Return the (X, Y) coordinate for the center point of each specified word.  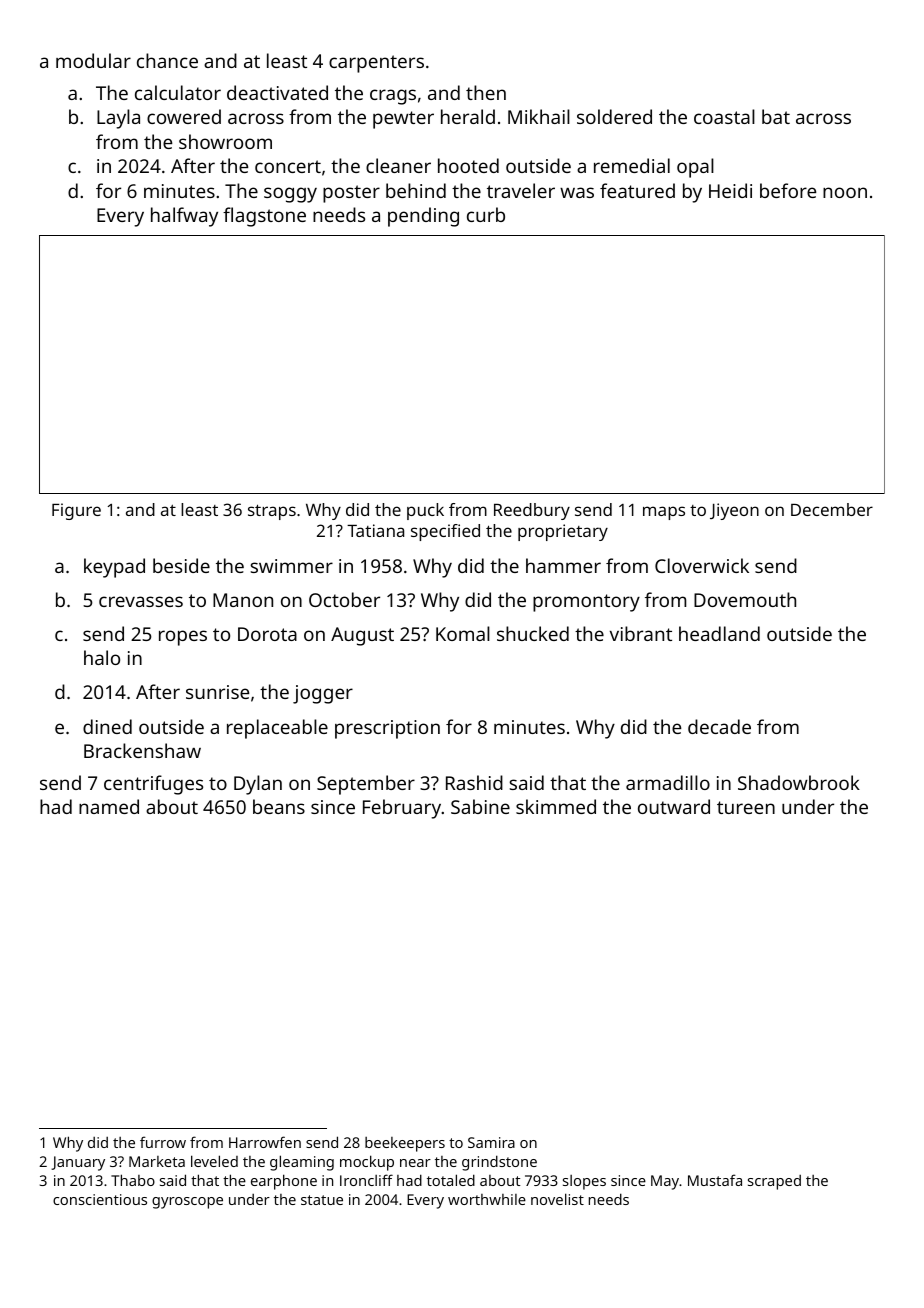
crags (393, 97)
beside (181, 565)
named (109, 806)
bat (776, 116)
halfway (184, 217)
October (344, 599)
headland (719, 633)
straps (272, 512)
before (788, 190)
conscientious (100, 1199)
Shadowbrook (799, 782)
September (366, 785)
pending (423, 217)
